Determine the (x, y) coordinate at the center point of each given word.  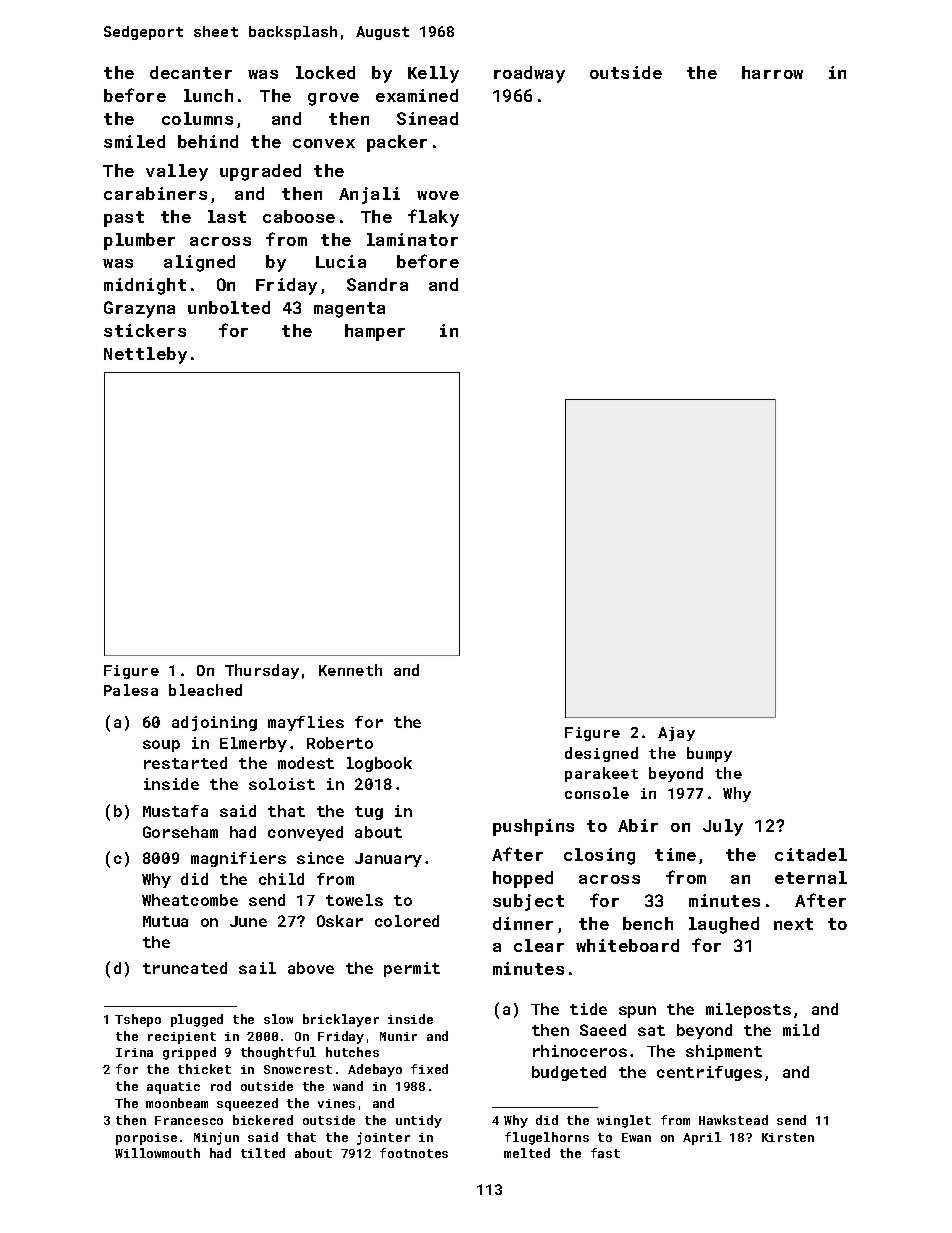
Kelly (433, 74)
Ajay (676, 734)
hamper (375, 332)
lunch (208, 95)
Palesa (131, 690)
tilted (263, 1153)
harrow (772, 72)
